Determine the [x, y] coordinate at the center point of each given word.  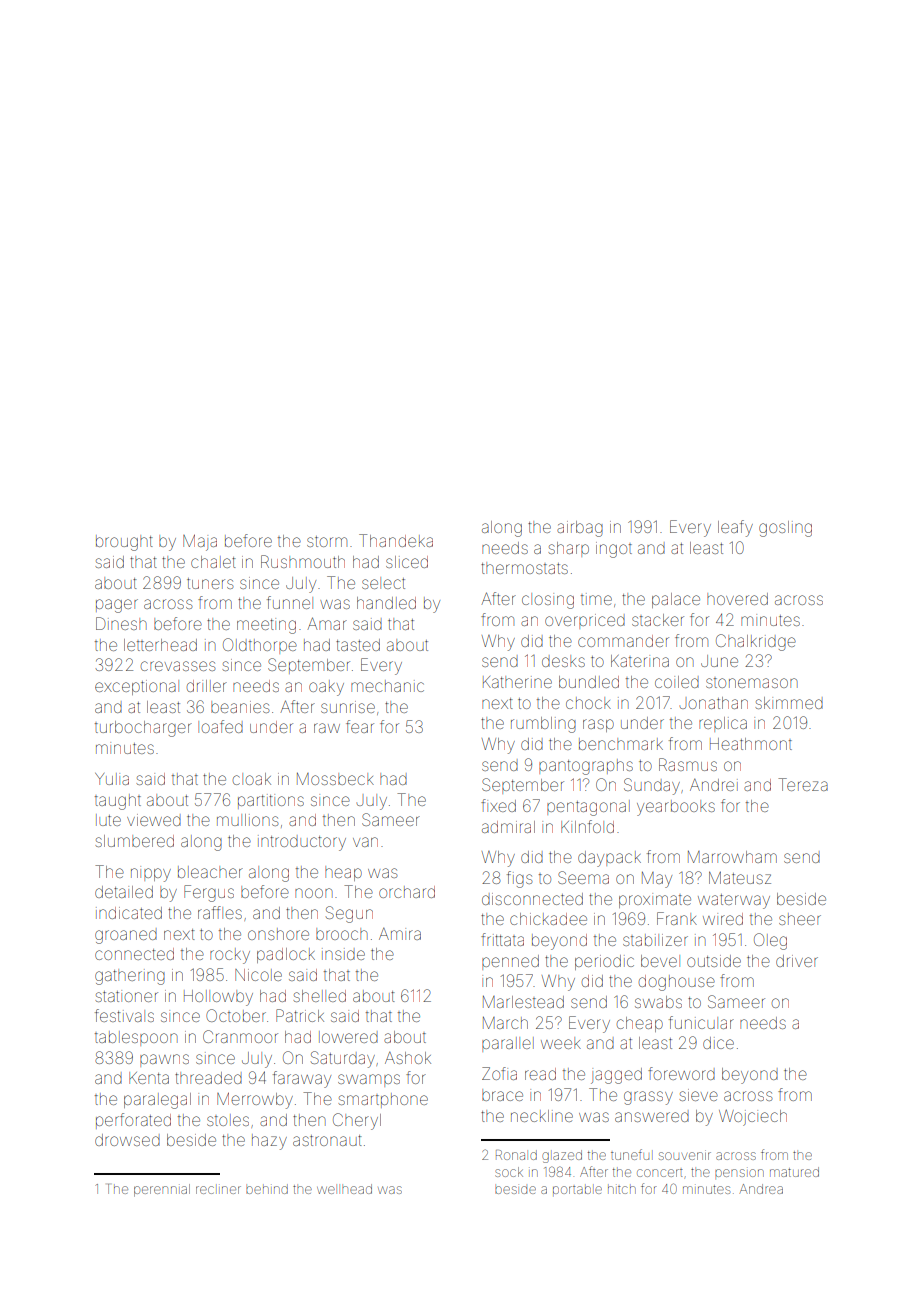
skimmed [789, 703]
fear [360, 726]
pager [117, 606]
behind [267, 1189]
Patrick [300, 1015]
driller [207, 686]
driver [797, 961]
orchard [407, 892]
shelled [319, 996]
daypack [609, 859]
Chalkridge [756, 642]
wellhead [344, 1189]
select [383, 583]
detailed [124, 892]
